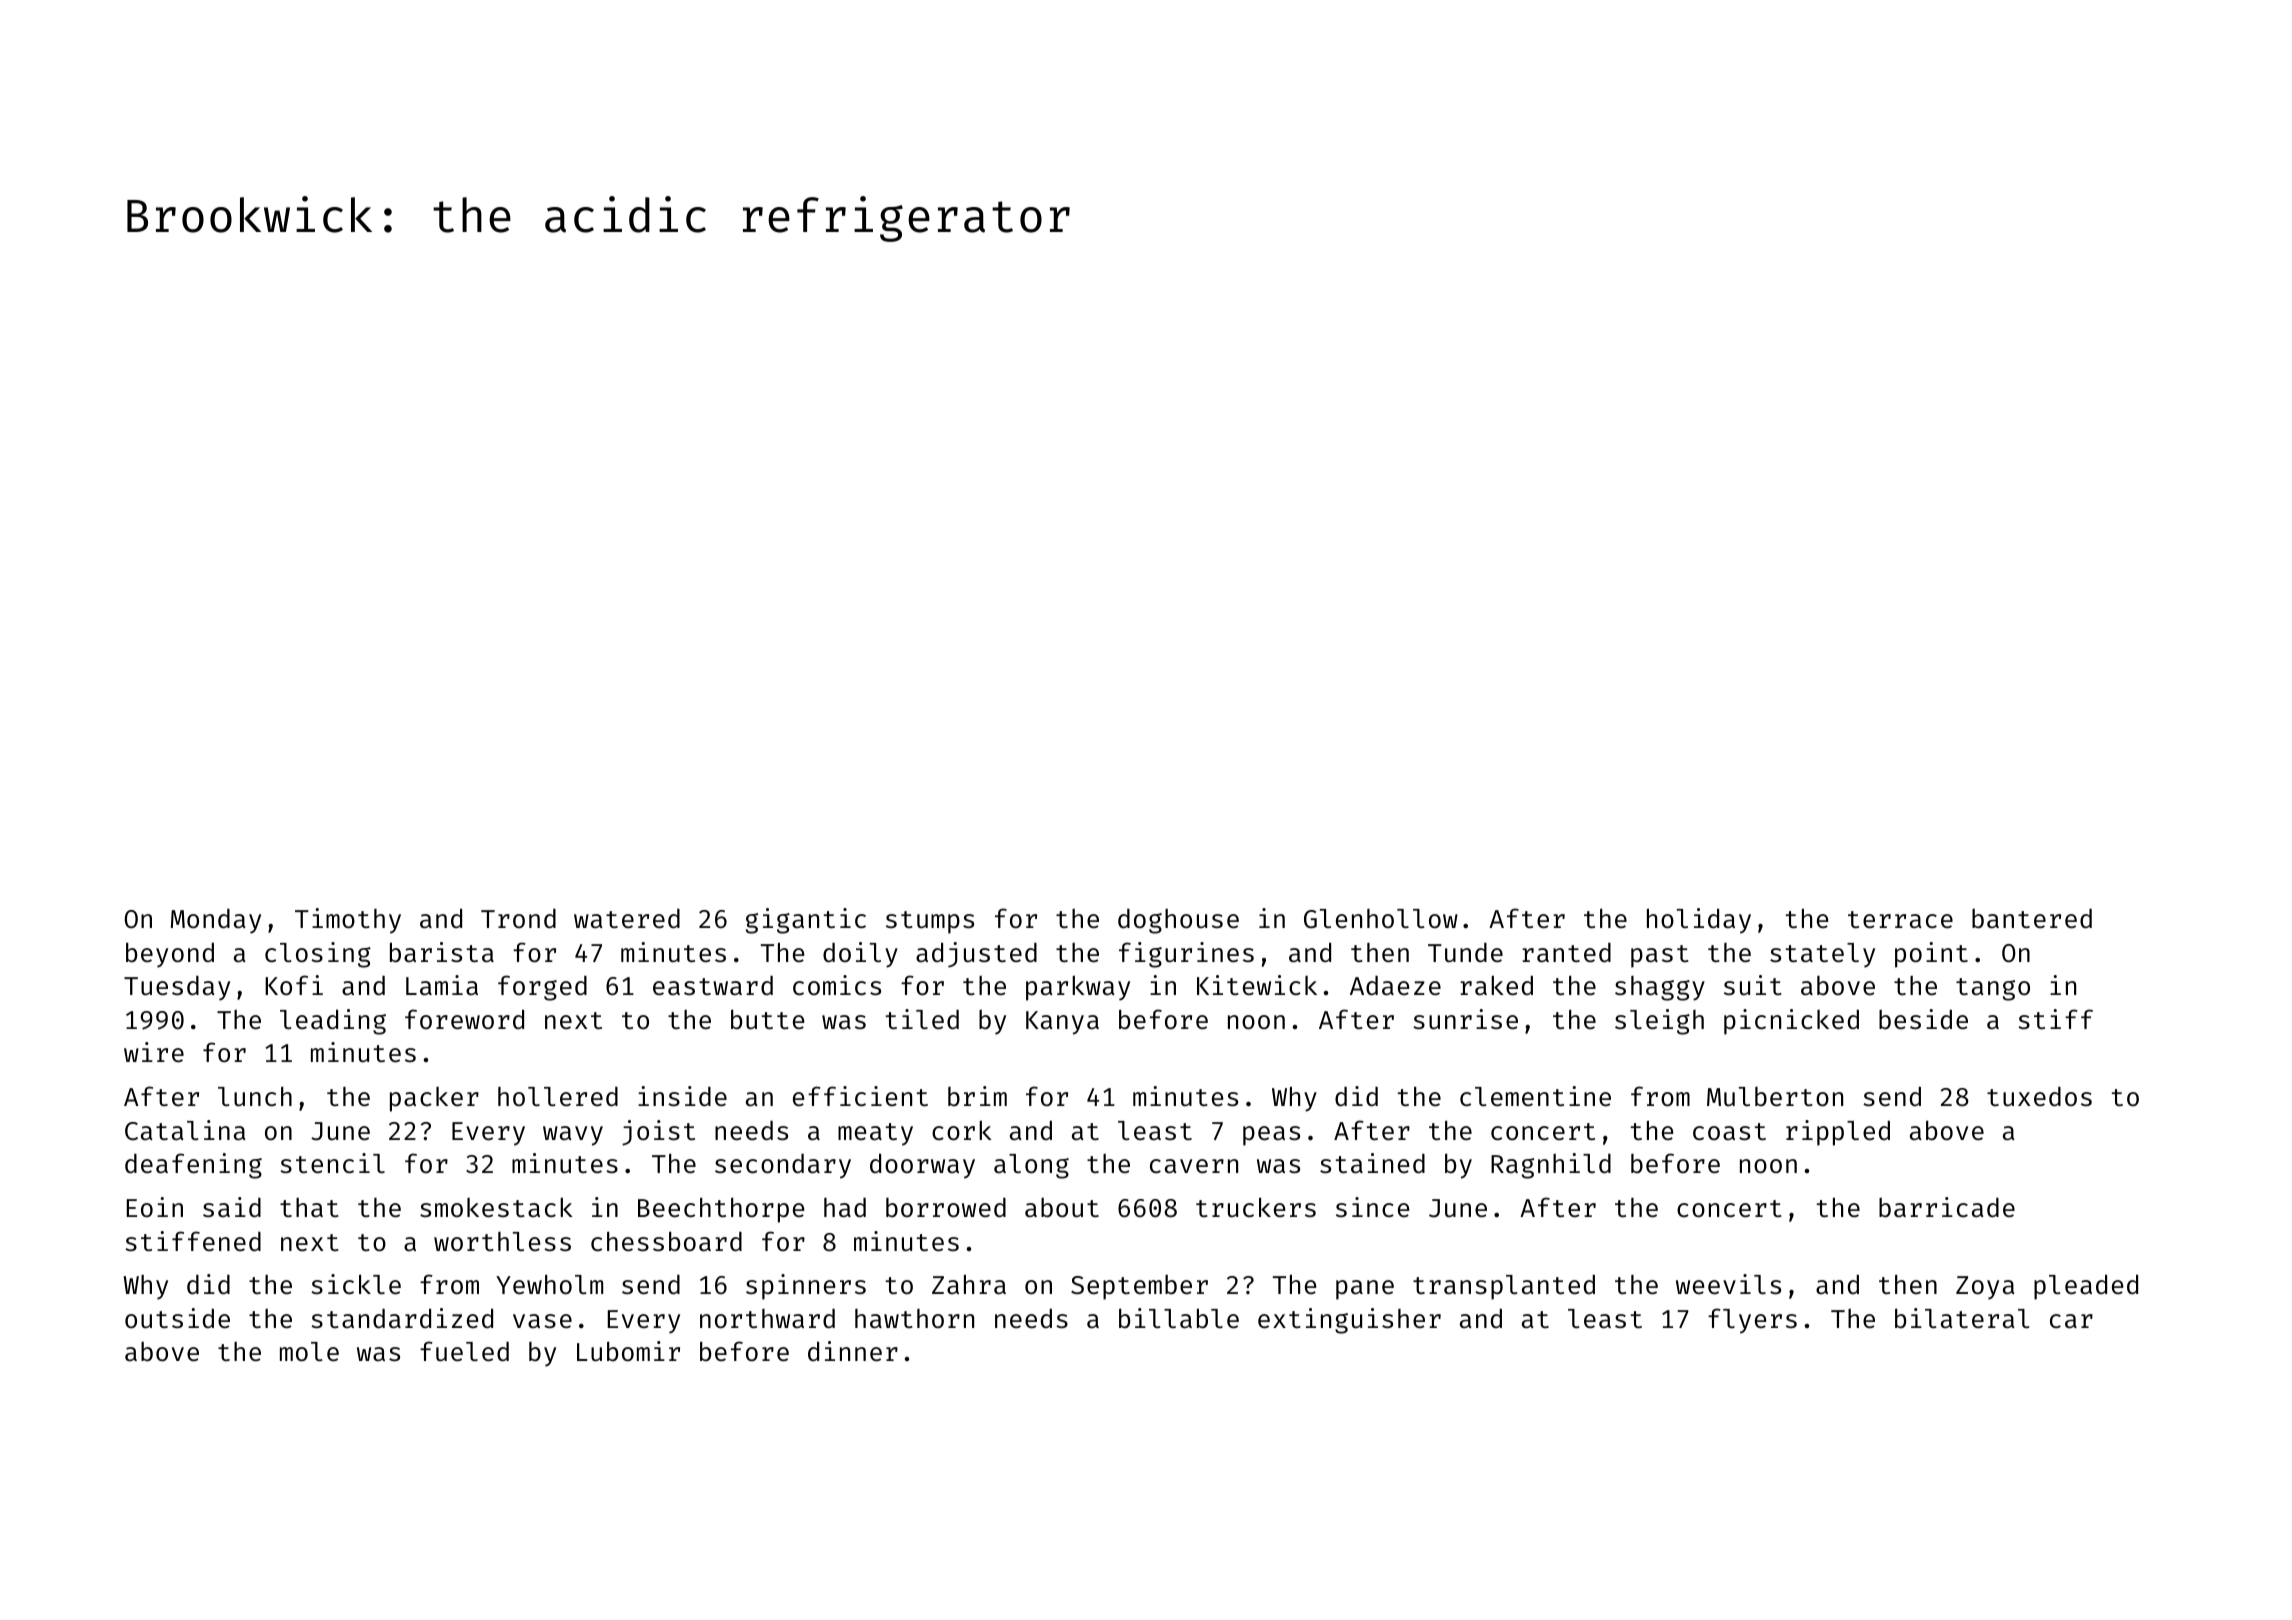 The image size is (2292, 1620). I want to click on holiday, so click(1699, 921).
